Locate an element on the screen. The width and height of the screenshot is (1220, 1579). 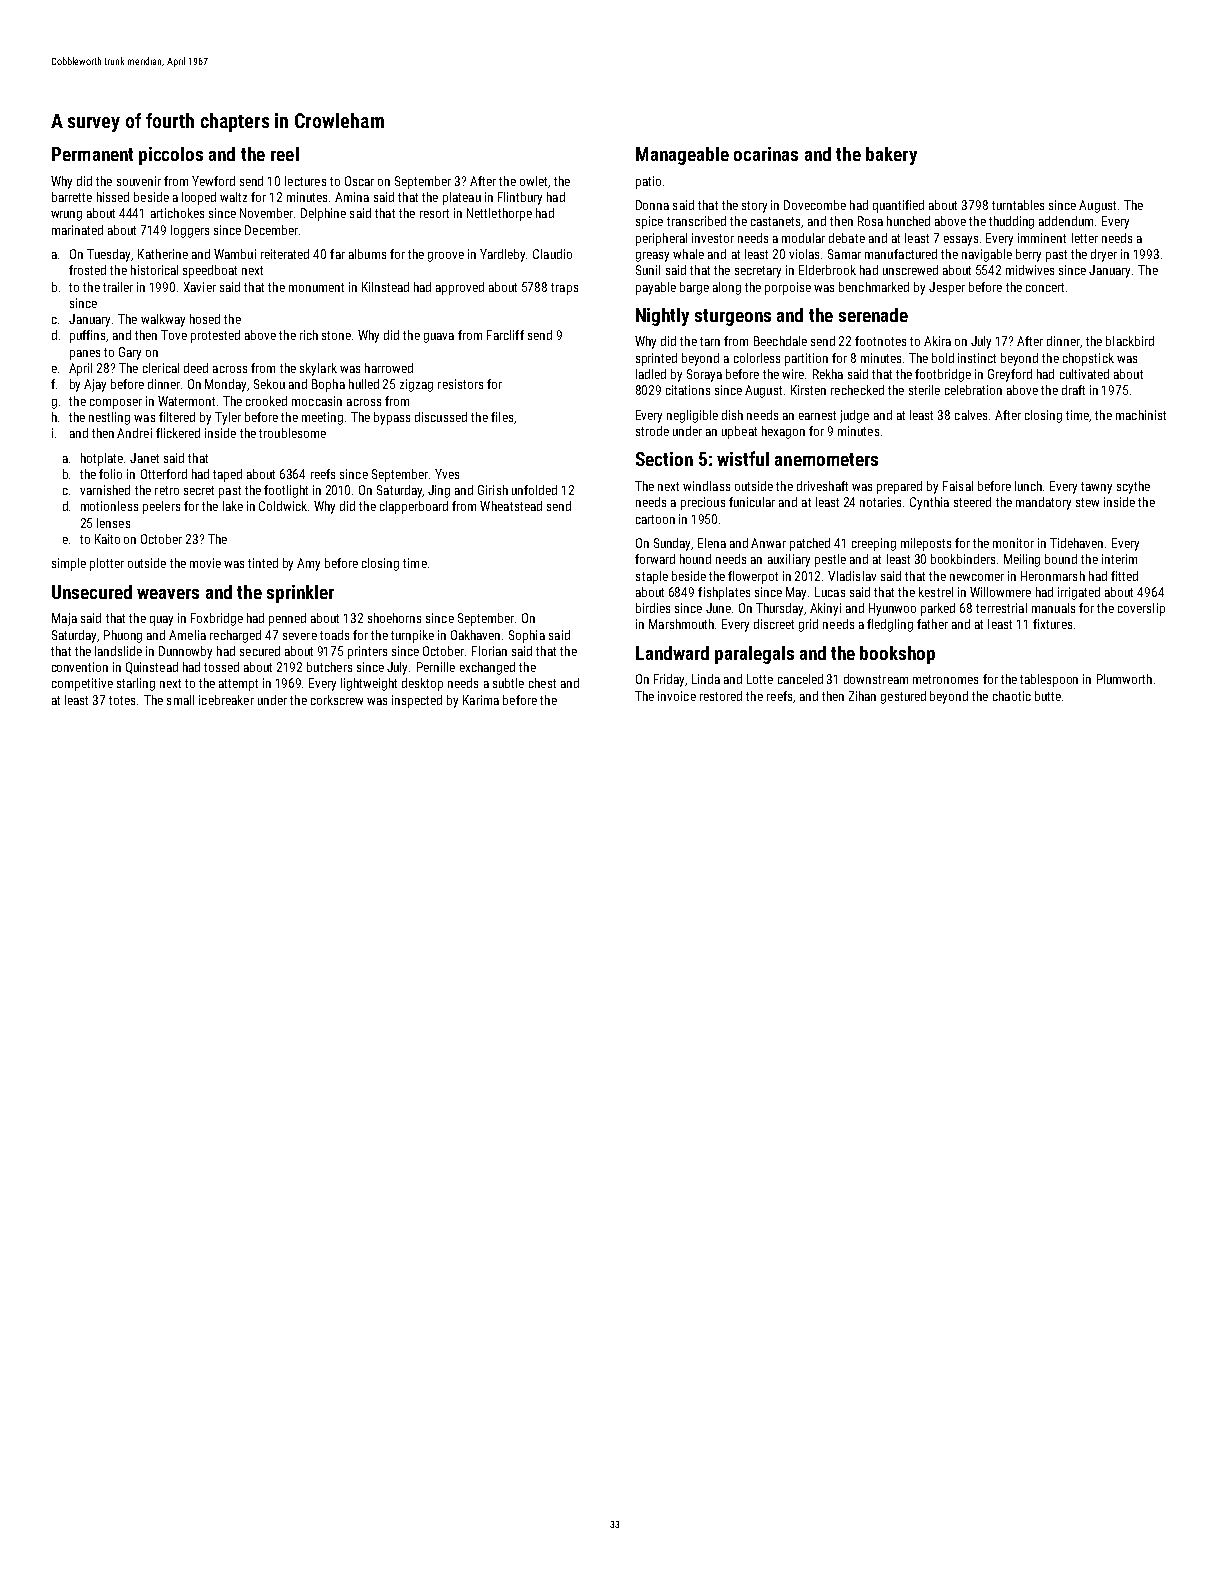
Manageable is located at coordinates (682, 156).
